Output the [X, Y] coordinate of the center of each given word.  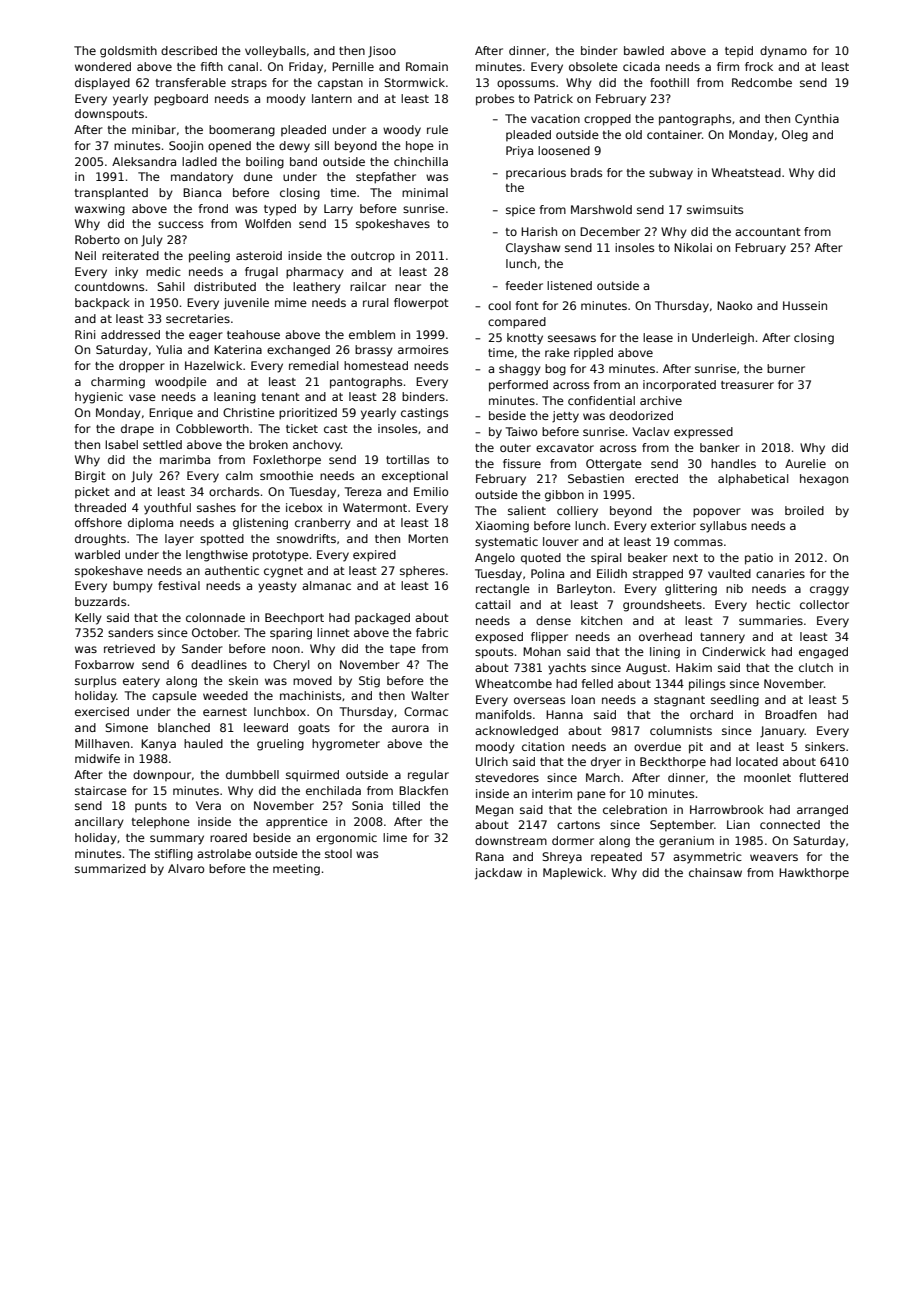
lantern [332, 98]
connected [790, 824]
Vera [208, 805]
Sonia [367, 805]
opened [229, 146]
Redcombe [762, 82]
